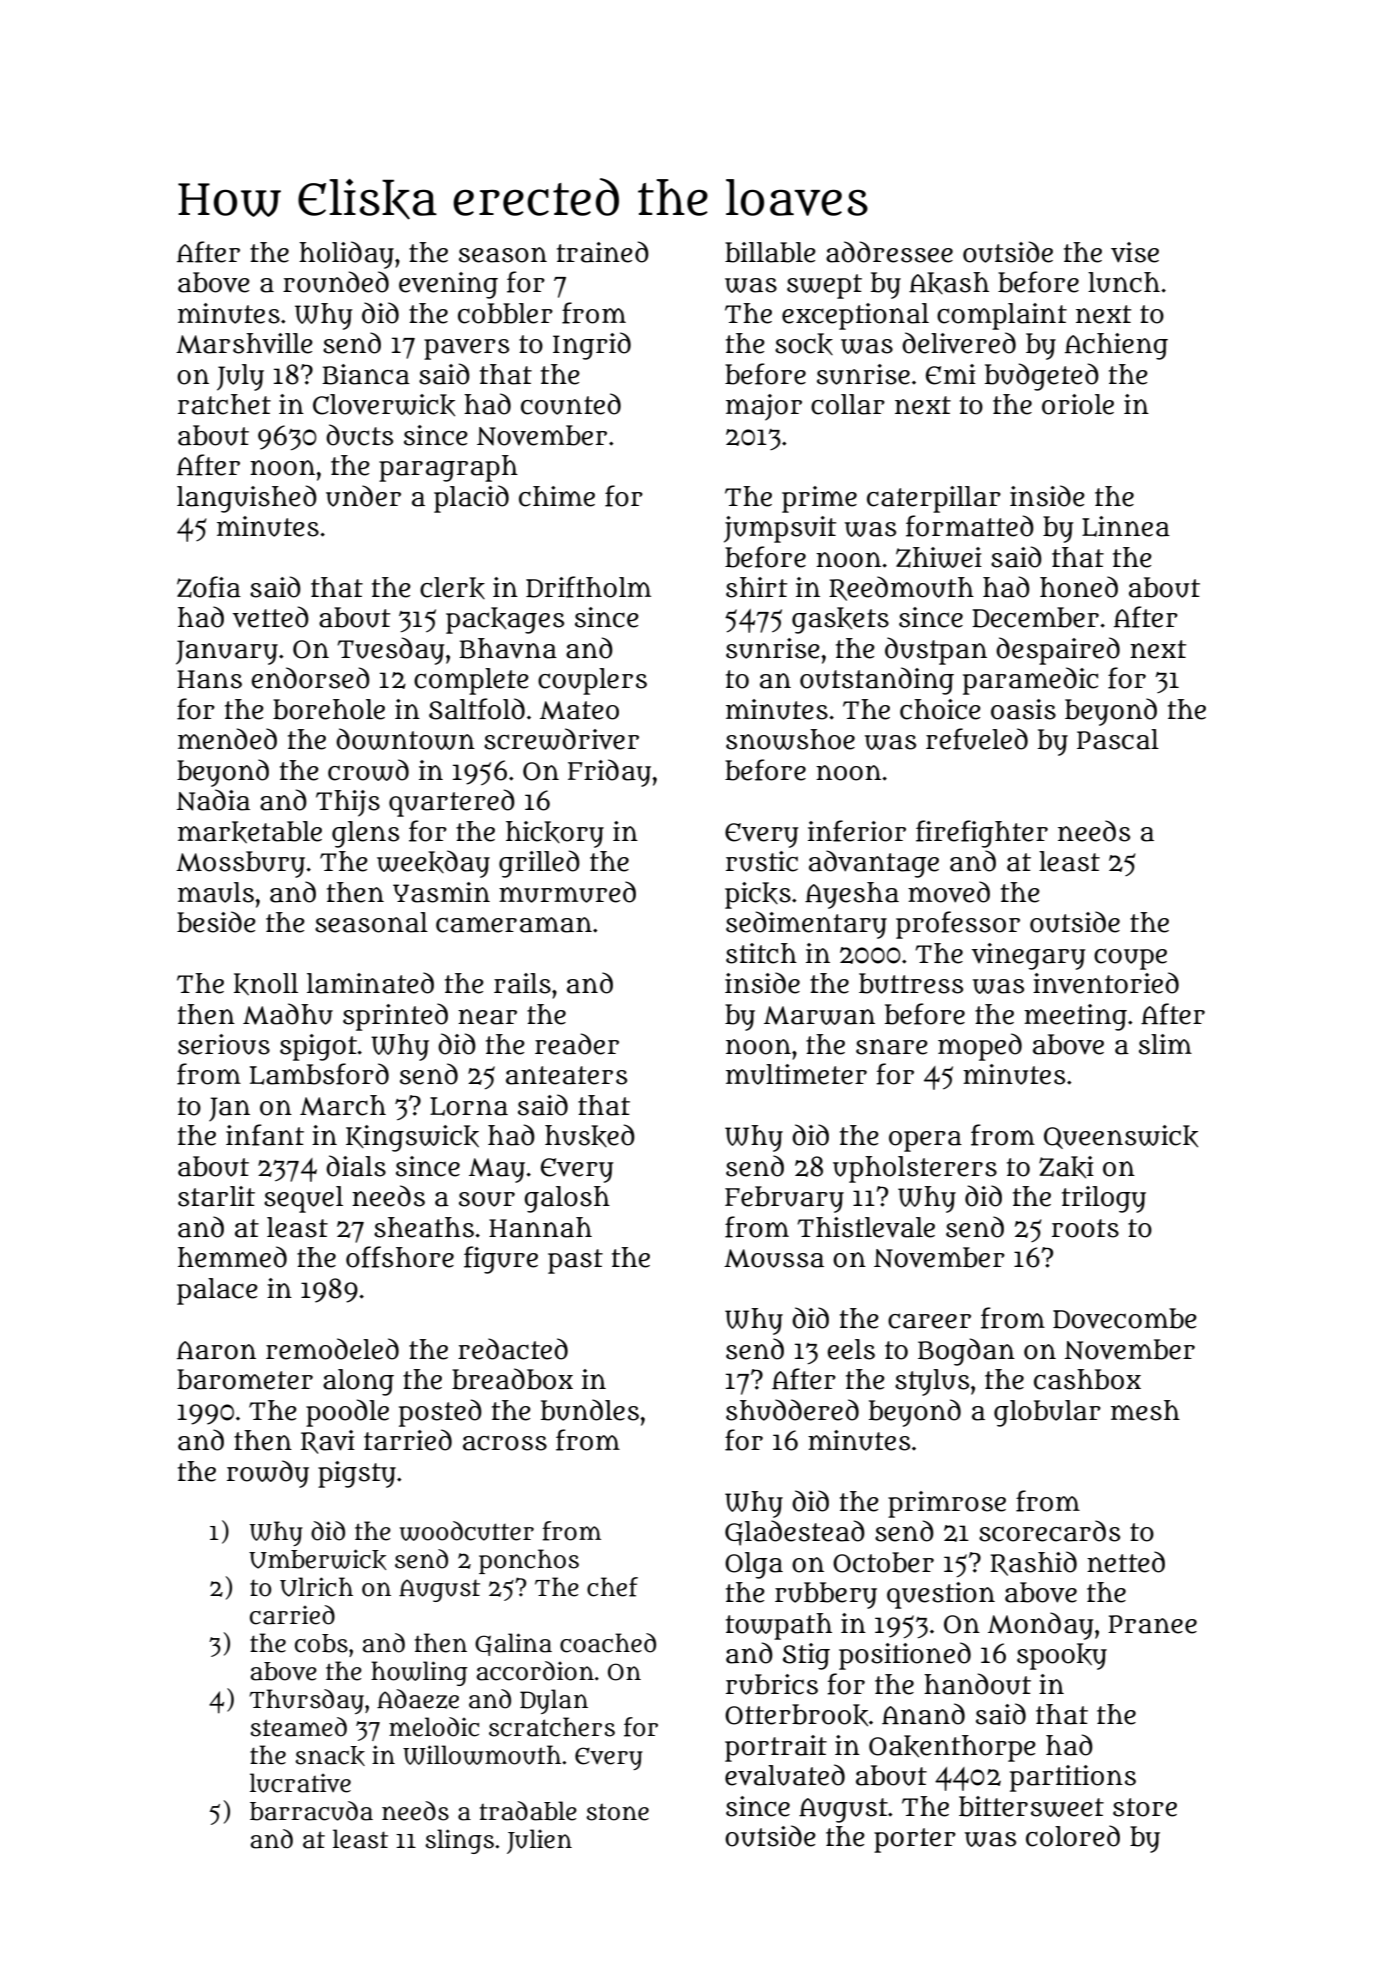  Describe the element at coordinates (1135, 252) in the screenshot. I see `vise` at that location.
